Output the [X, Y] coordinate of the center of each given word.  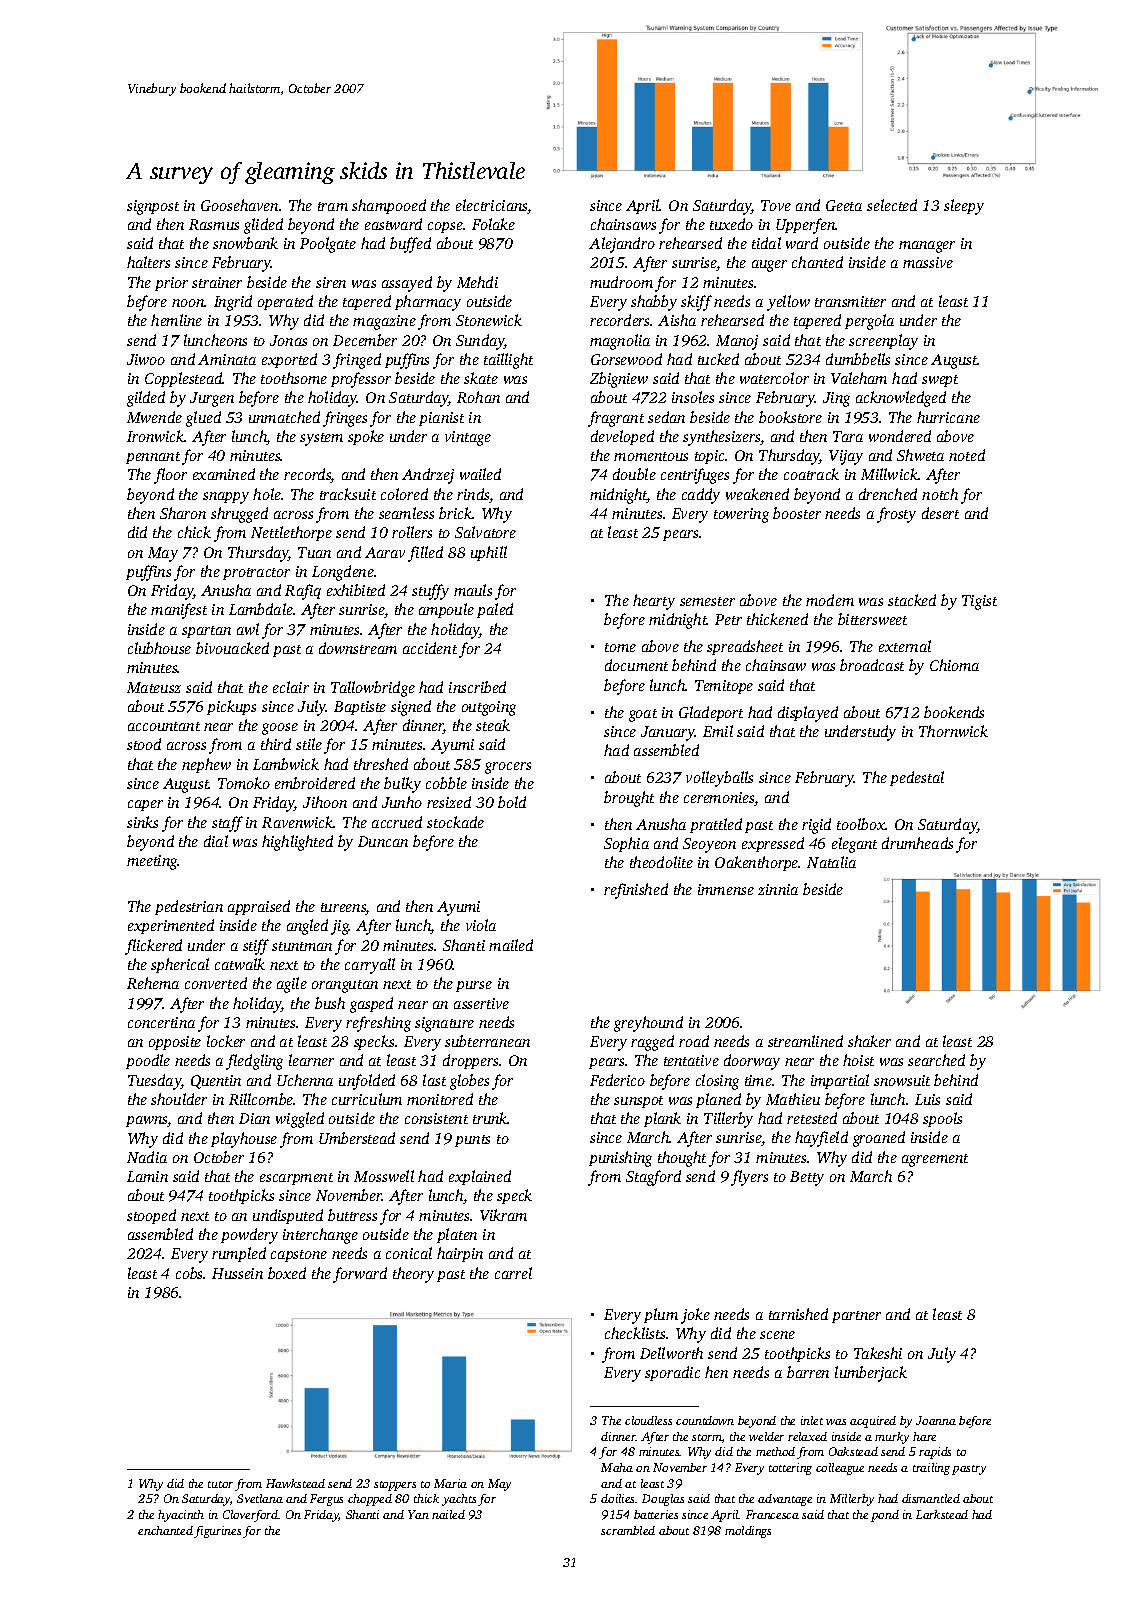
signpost [153, 207]
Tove [776, 205]
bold [512, 802]
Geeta [844, 205]
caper [145, 805]
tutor [220, 1484]
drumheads [917, 843]
